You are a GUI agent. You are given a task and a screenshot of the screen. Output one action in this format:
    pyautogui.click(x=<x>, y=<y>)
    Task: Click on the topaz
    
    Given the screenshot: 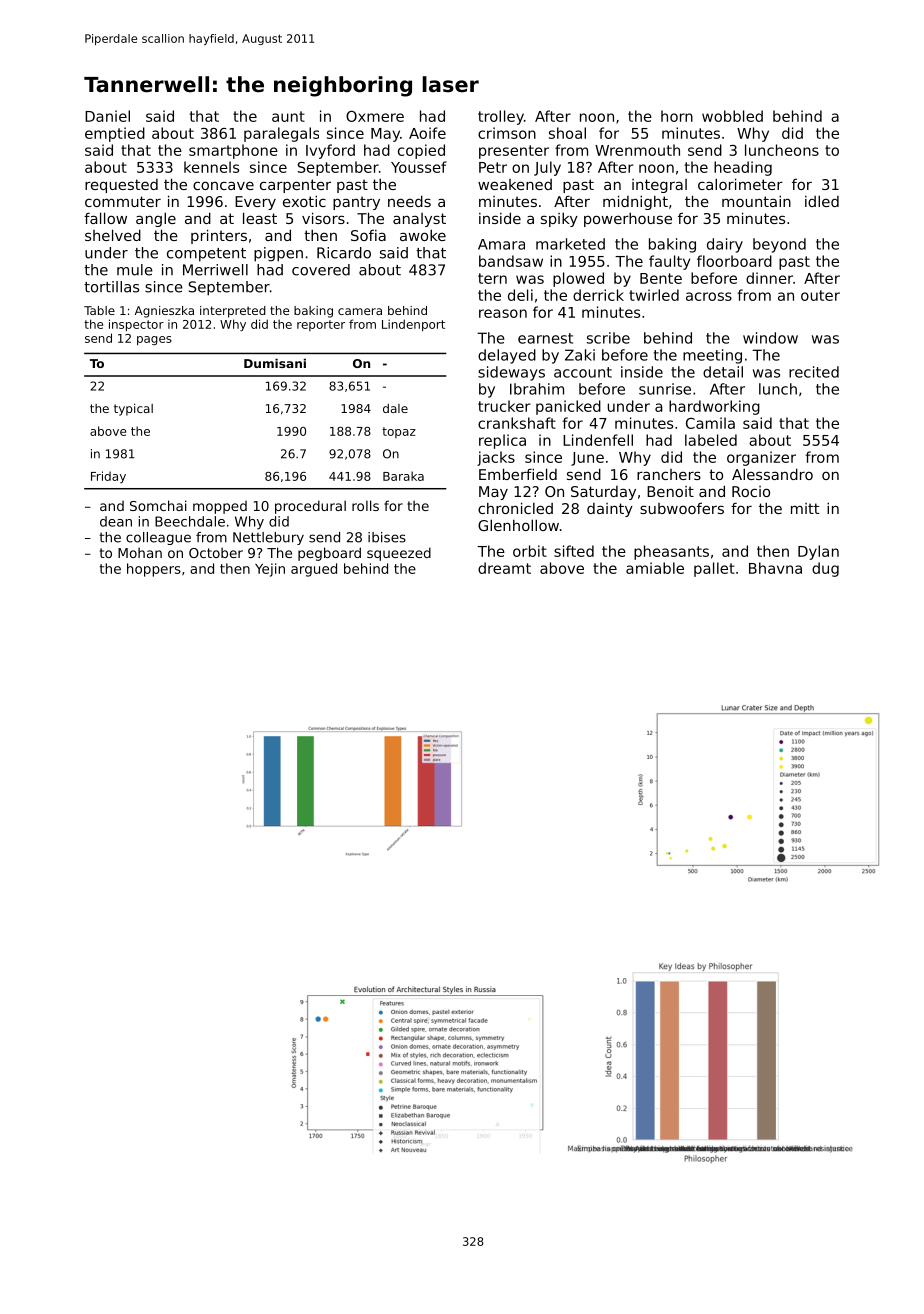 What is the action you would take?
    pyautogui.click(x=399, y=432)
